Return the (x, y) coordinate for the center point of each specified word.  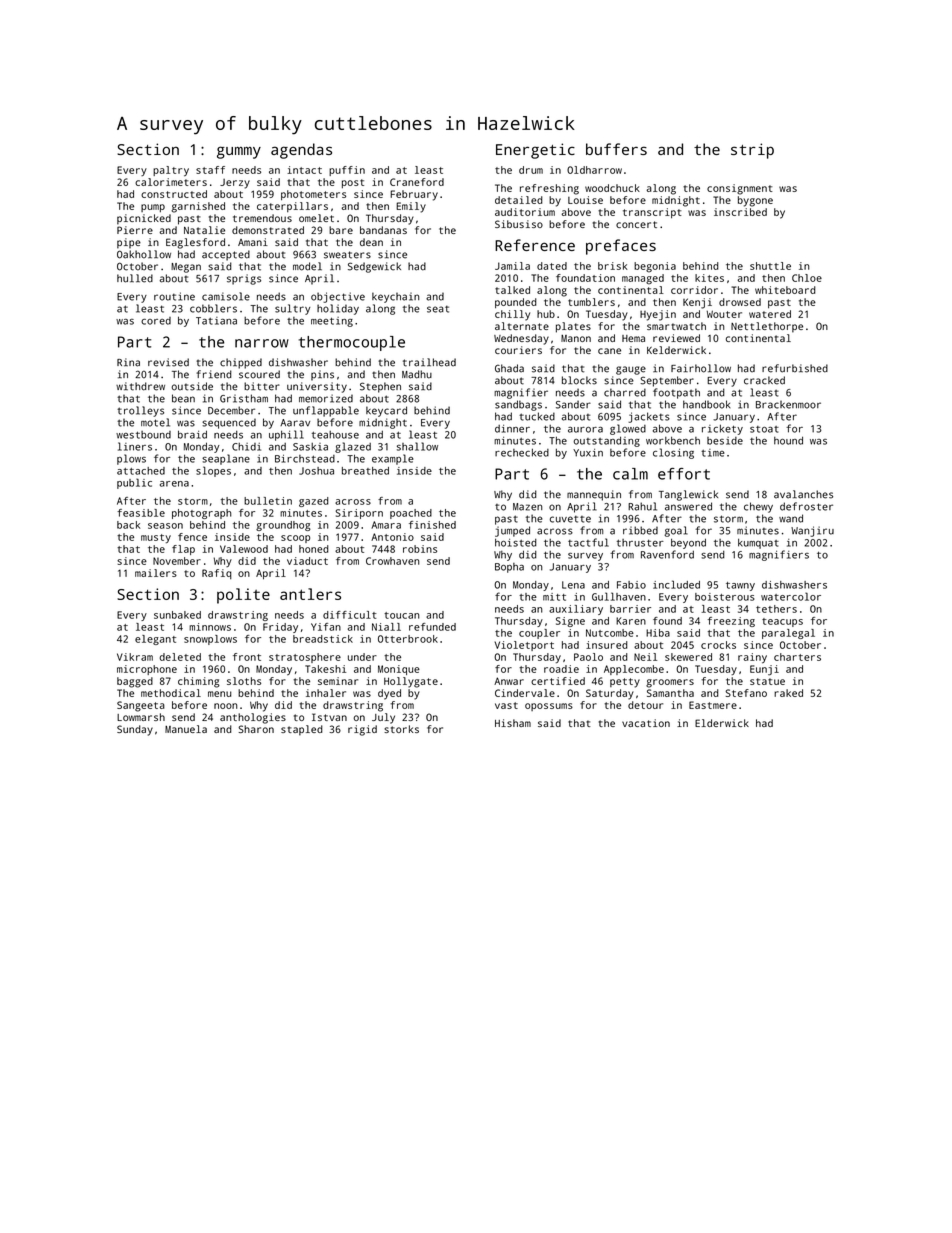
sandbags (518, 405)
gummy (239, 152)
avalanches (803, 494)
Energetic (535, 151)
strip (752, 151)
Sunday (135, 730)
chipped (241, 363)
